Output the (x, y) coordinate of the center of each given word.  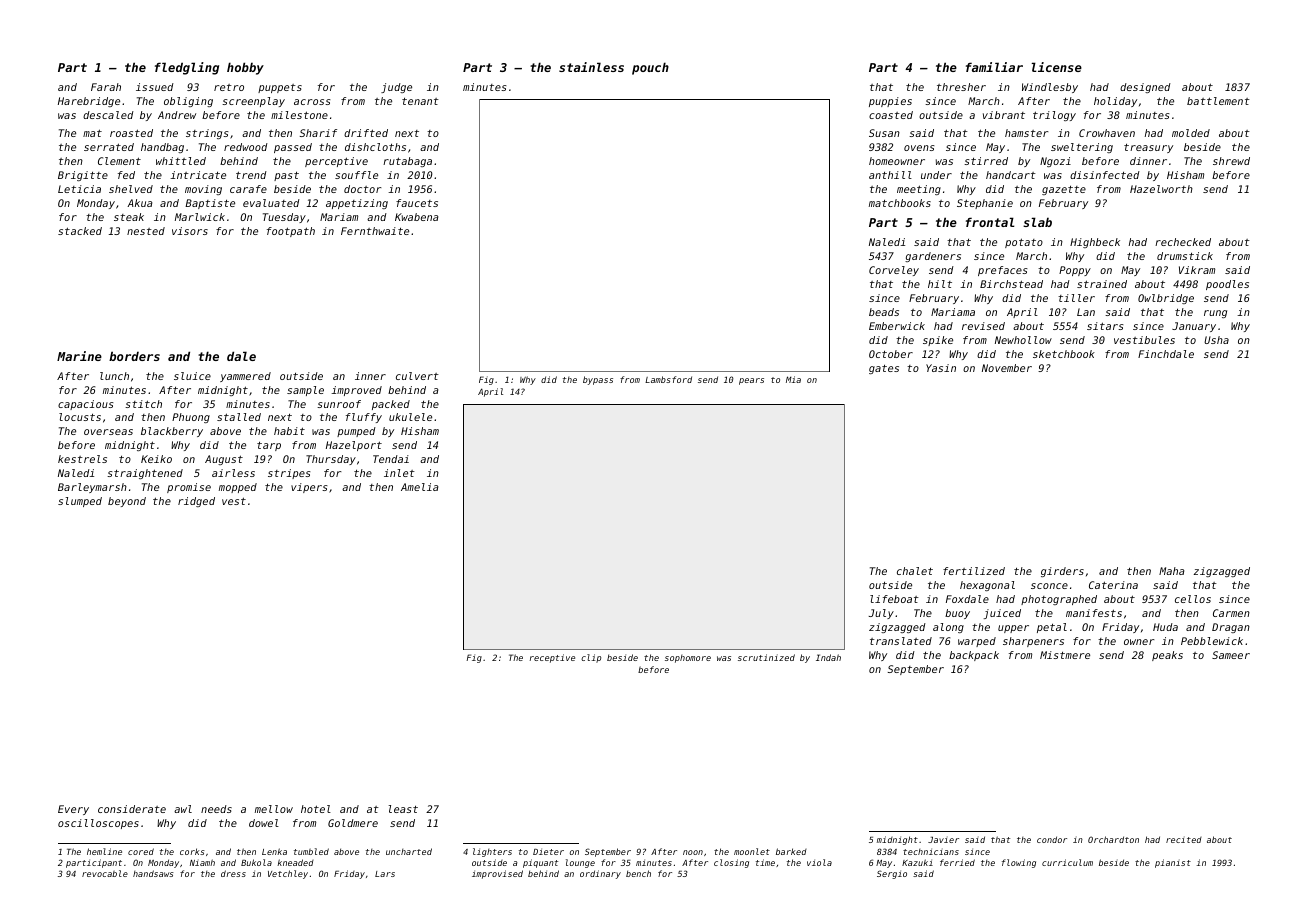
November (1007, 368)
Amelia (419, 487)
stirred (986, 161)
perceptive (336, 162)
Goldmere (353, 823)
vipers (309, 488)
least (403, 809)
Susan (884, 133)
